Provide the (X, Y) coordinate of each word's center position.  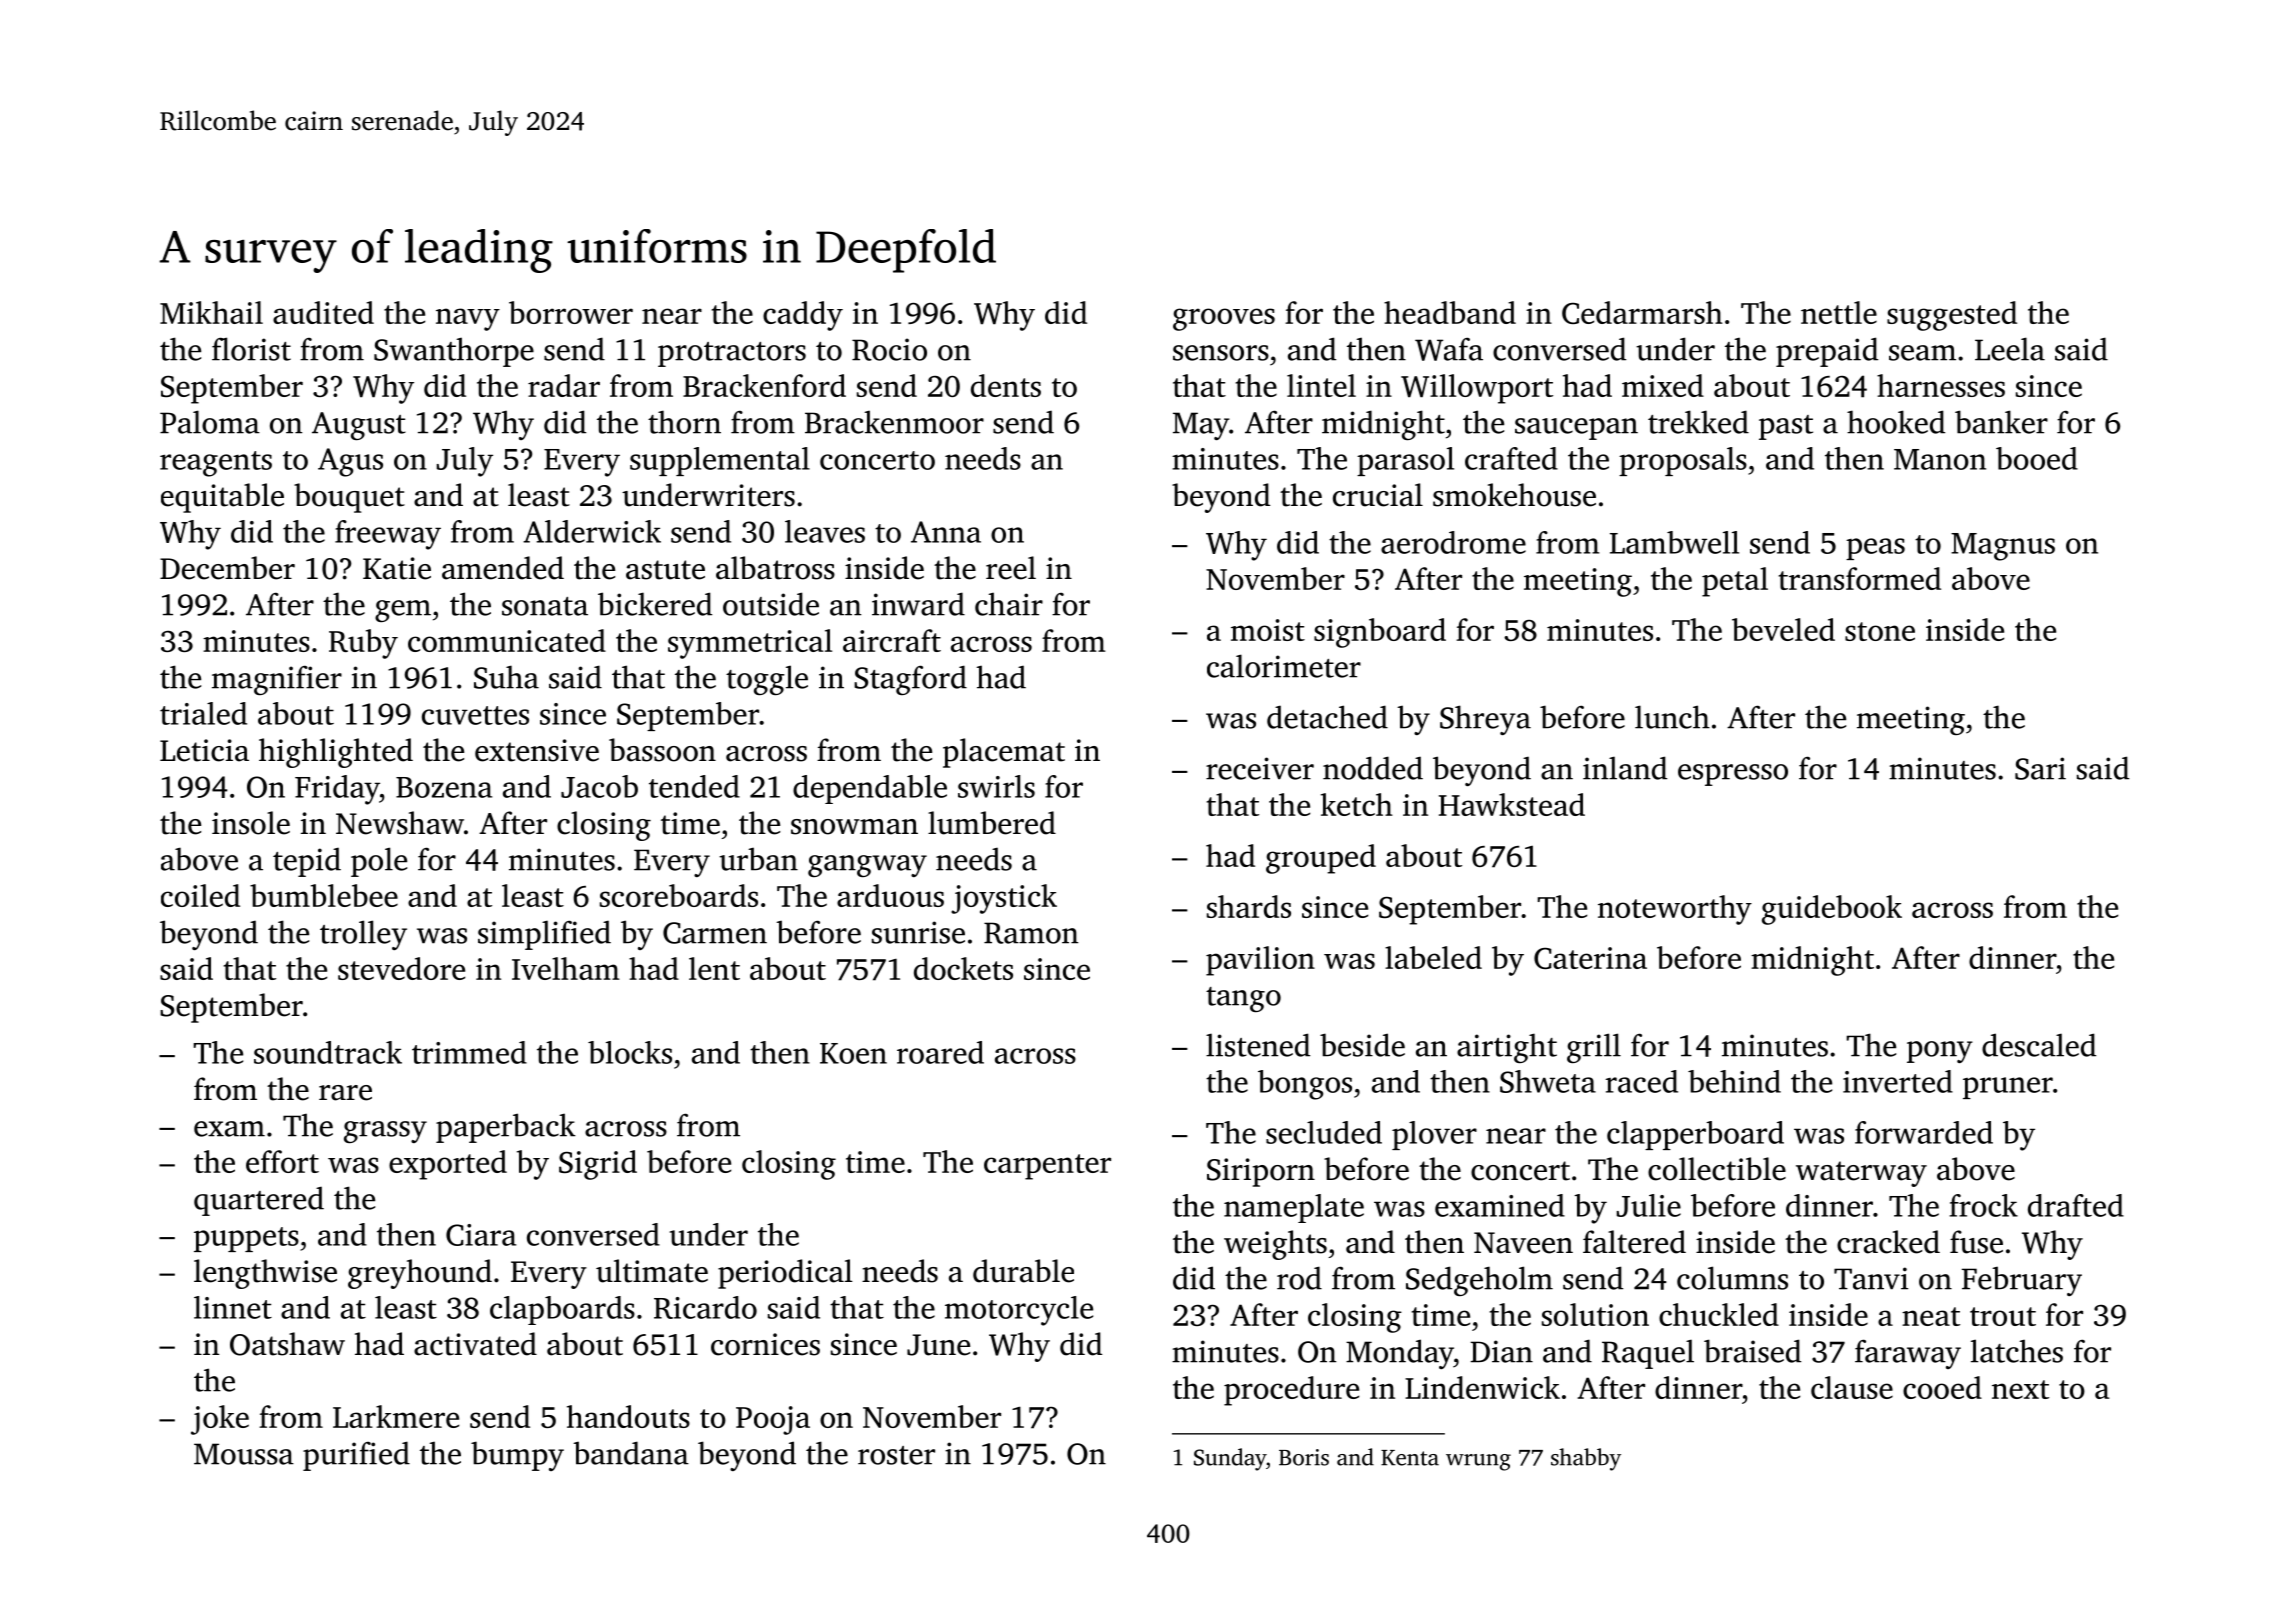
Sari (2040, 768)
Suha (506, 677)
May (1201, 426)
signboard (1380, 633)
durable (1023, 1271)
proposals (1683, 461)
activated (475, 1344)
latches (2017, 1351)
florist (251, 349)
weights (1275, 1245)
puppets (246, 1239)
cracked (1888, 1242)
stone (1880, 631)
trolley (363, 935)
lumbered (992, 823)
